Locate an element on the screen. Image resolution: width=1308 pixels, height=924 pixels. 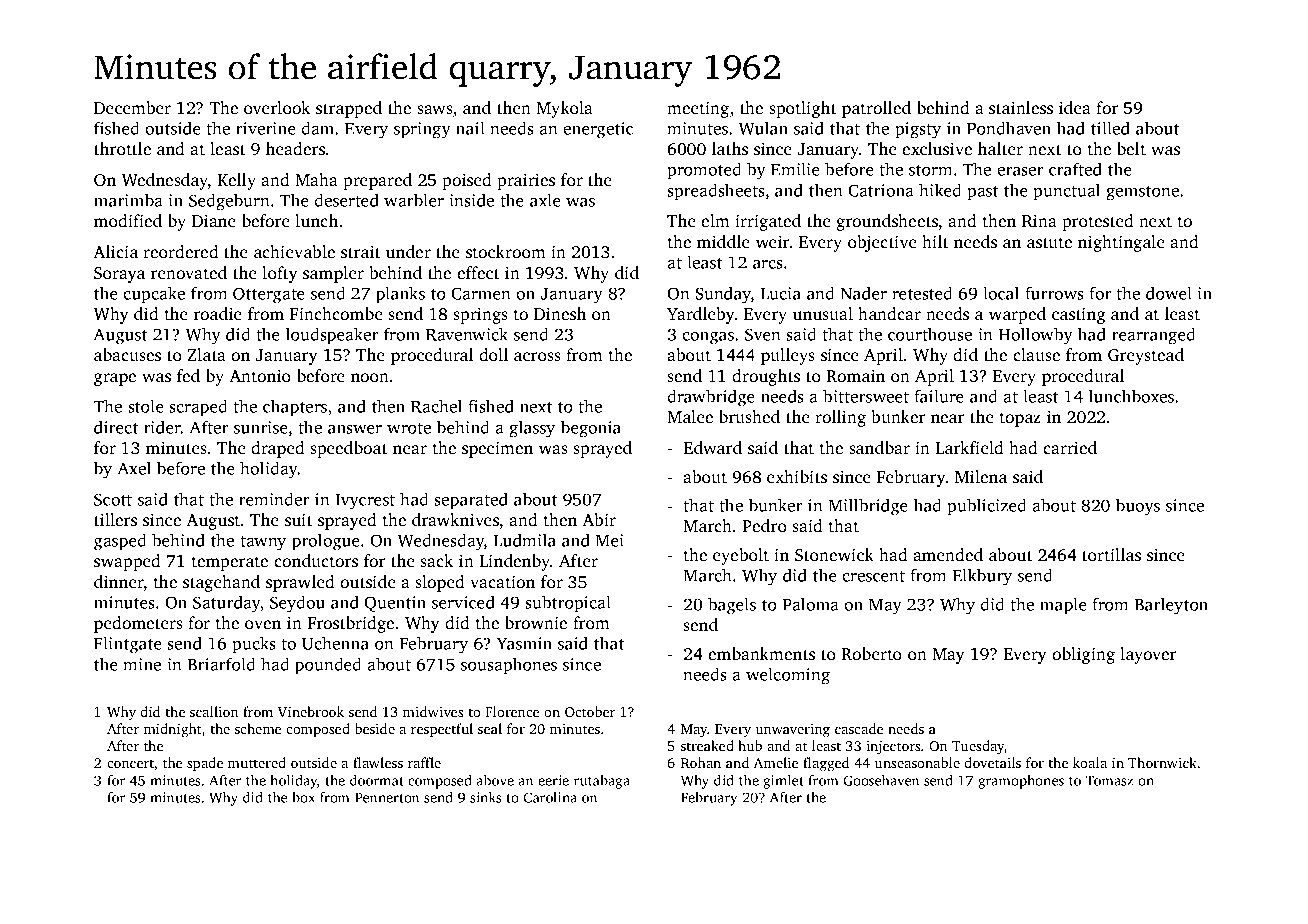
unwavering is located at coordinates (793, 731).
